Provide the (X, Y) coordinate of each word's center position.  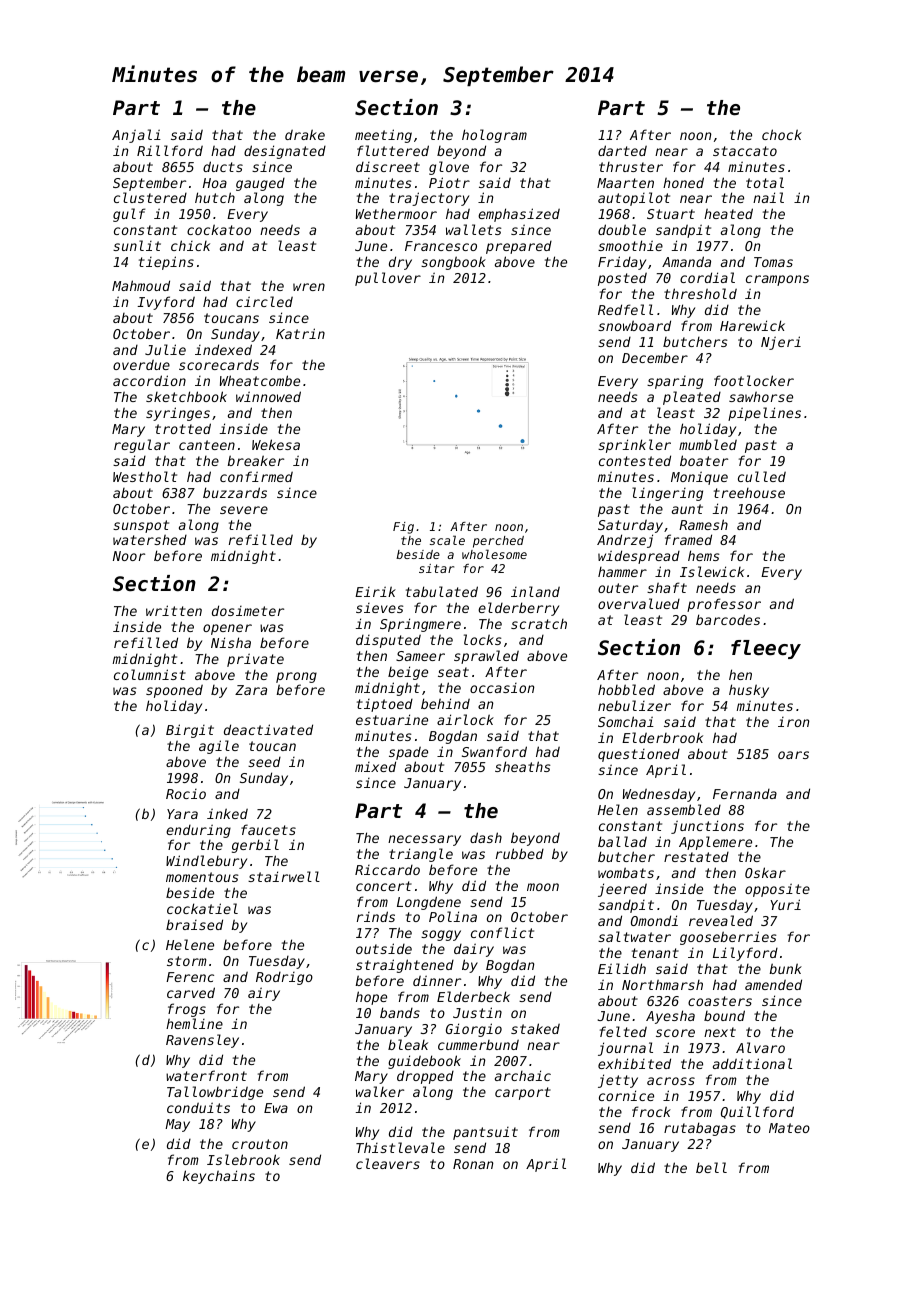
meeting (383, 136)
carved (191, 992)
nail (768, 197)
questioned (639, 755)
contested (635, 460)
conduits (198, 1107)
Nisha (231, 642)
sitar (436, 568)
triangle (421, 855)
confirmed (256, 476)
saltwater (634, 936)
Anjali (136, 136)
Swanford (494, 751)
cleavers (388, 1163)
